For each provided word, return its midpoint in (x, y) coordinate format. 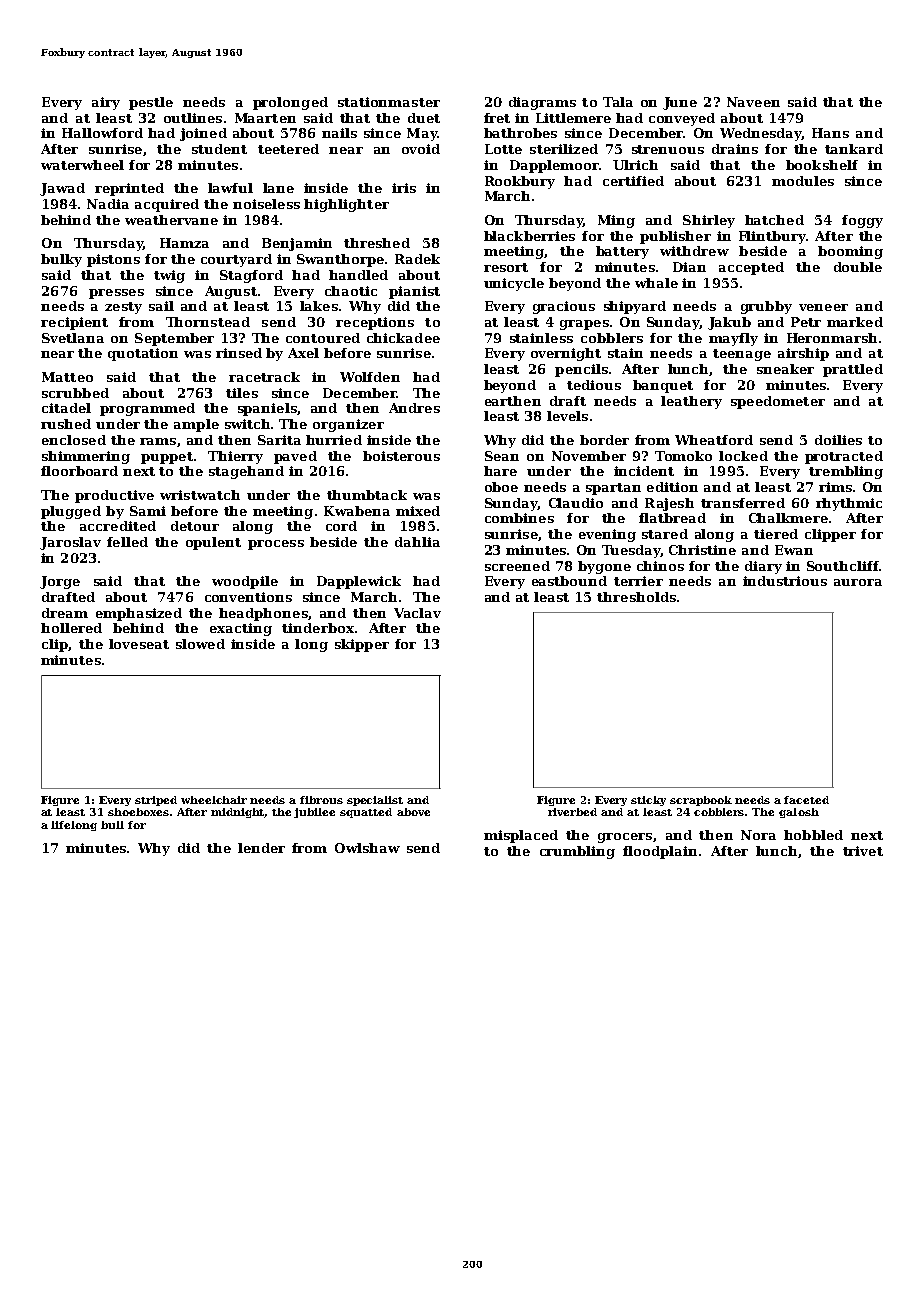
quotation (143, 354)
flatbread (672, 518)
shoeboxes (138, 812)
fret (497, 118)
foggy (862, 221)
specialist (375, 801)
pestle (151, 103)
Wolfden (370, 377)
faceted (806, 800)
